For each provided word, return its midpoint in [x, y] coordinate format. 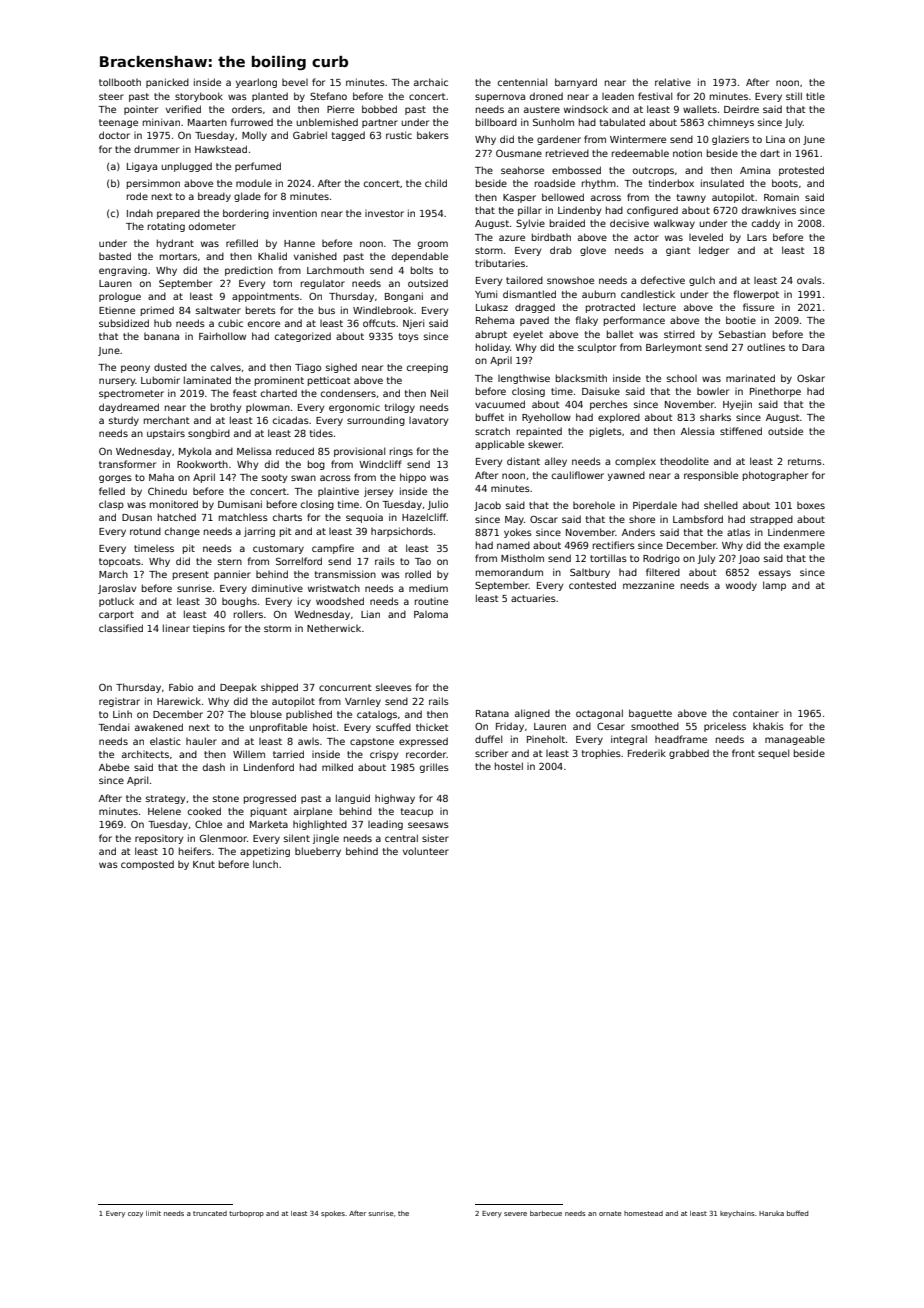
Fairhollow [222, 336]
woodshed [340, 601]
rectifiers [614, 545]
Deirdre [741, 109]
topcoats [120, 562]
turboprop [246, 1214]
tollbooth [120, 82]
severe [515, 1214]
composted [147, 865]
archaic [431, 82]
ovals [809, 280]
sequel [773, 754]
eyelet [528, 335]
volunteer [426, 851]
